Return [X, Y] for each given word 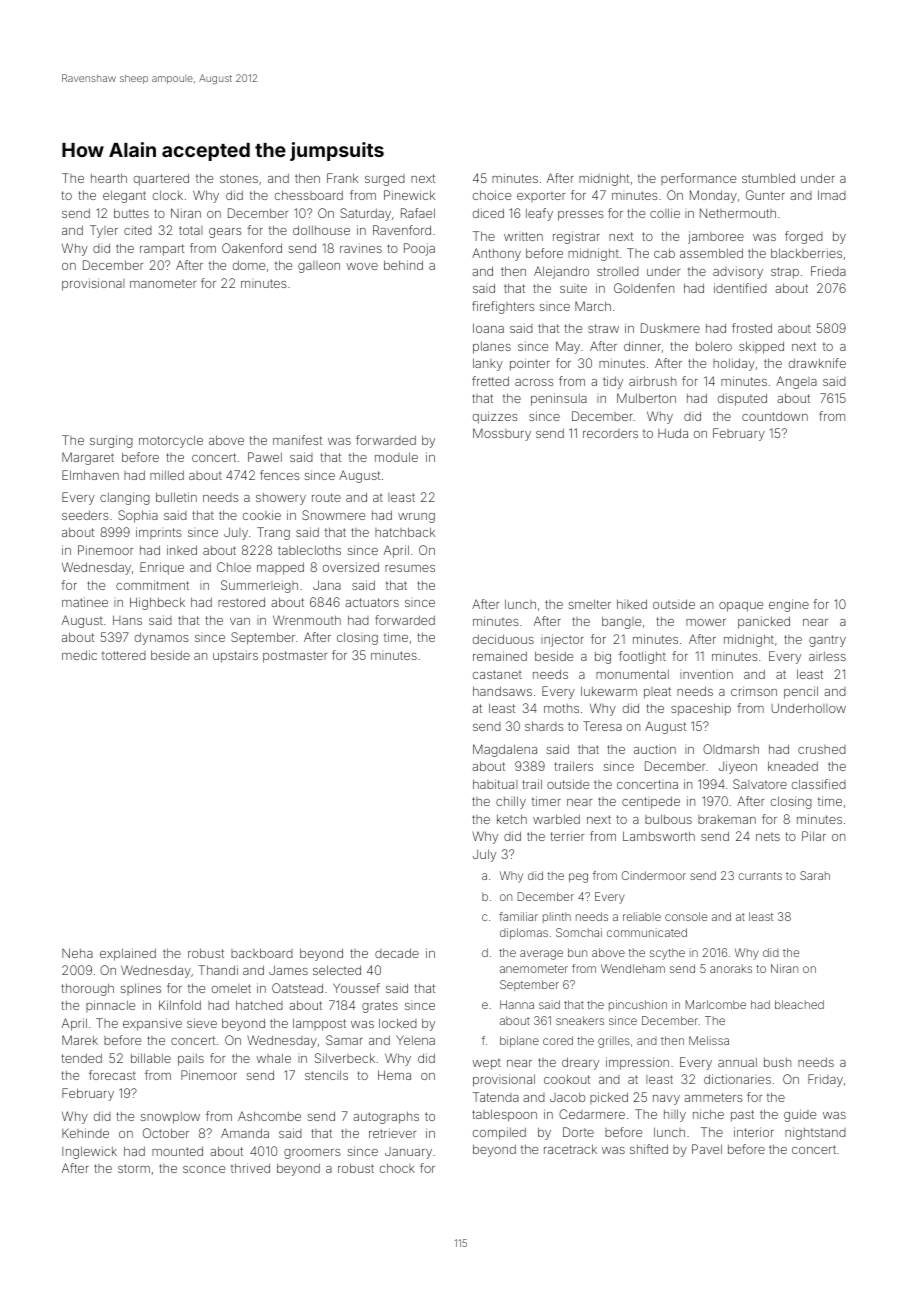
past [742, 1116]
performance [698, 179]
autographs [386, 1117]
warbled [556, 819]
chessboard [309, 195]
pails [191, 1059]
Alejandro [561, 272]
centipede [651, 802]
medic [79, 655]
